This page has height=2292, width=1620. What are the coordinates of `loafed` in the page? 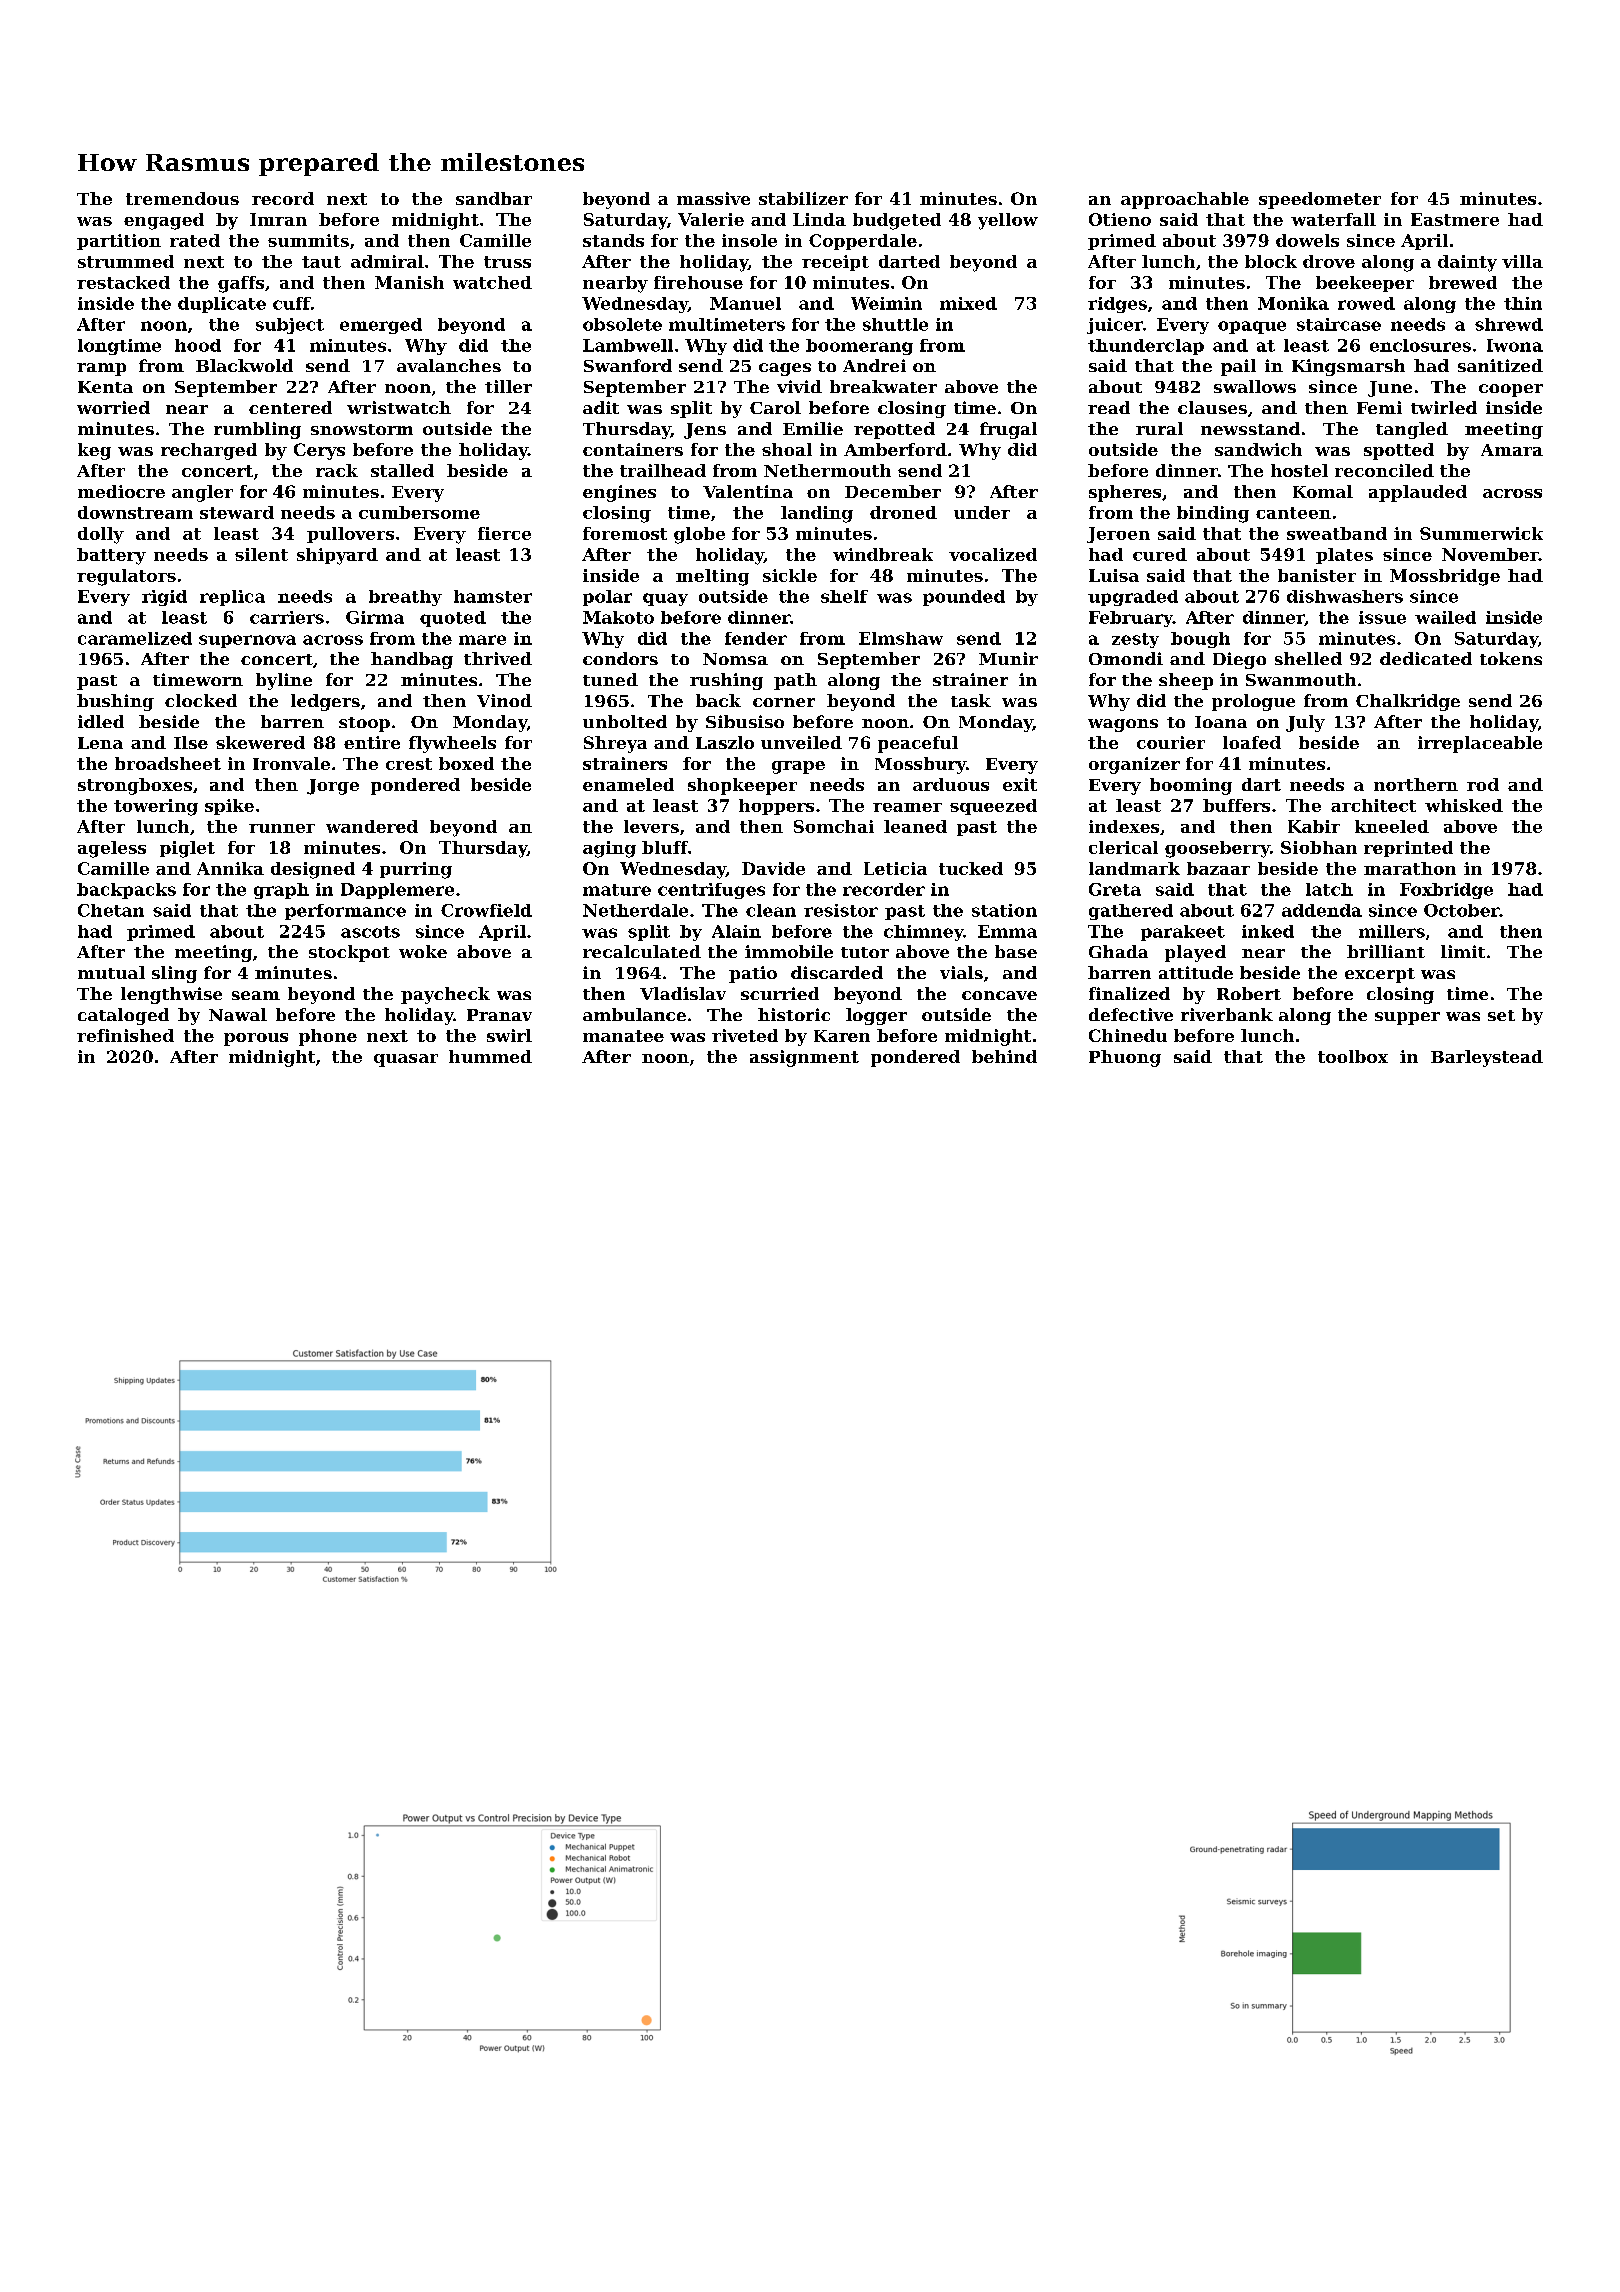 It's located at (1252, 742).
